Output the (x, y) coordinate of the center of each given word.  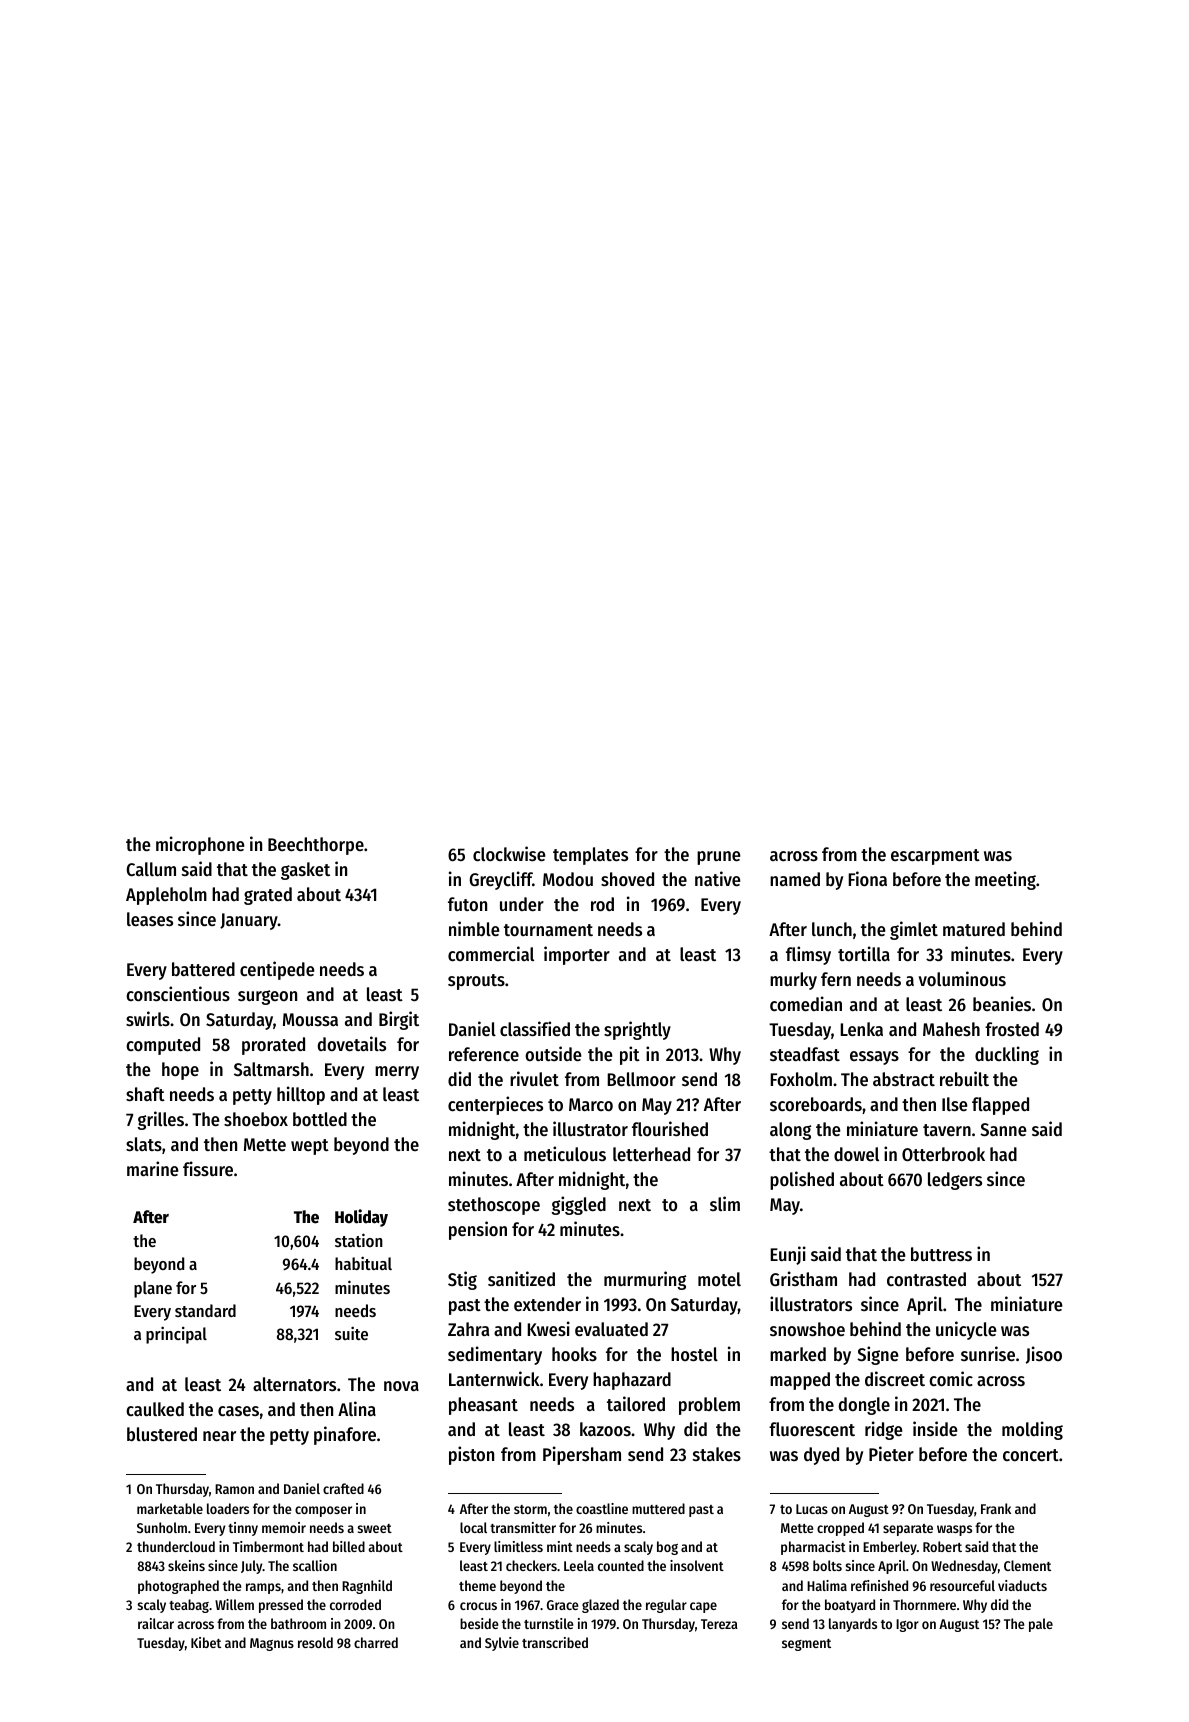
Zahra (468, 1329)
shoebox (256, 1119)
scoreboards (816, 1104)
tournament (548, 930)
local (473, 1527)
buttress (941, 1254)
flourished (670, 1128)
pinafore (345, 1435)
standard (205, 1310)
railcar (156, 1623)
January (249, 921)
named (795, 879)
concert (1031, 1455)
